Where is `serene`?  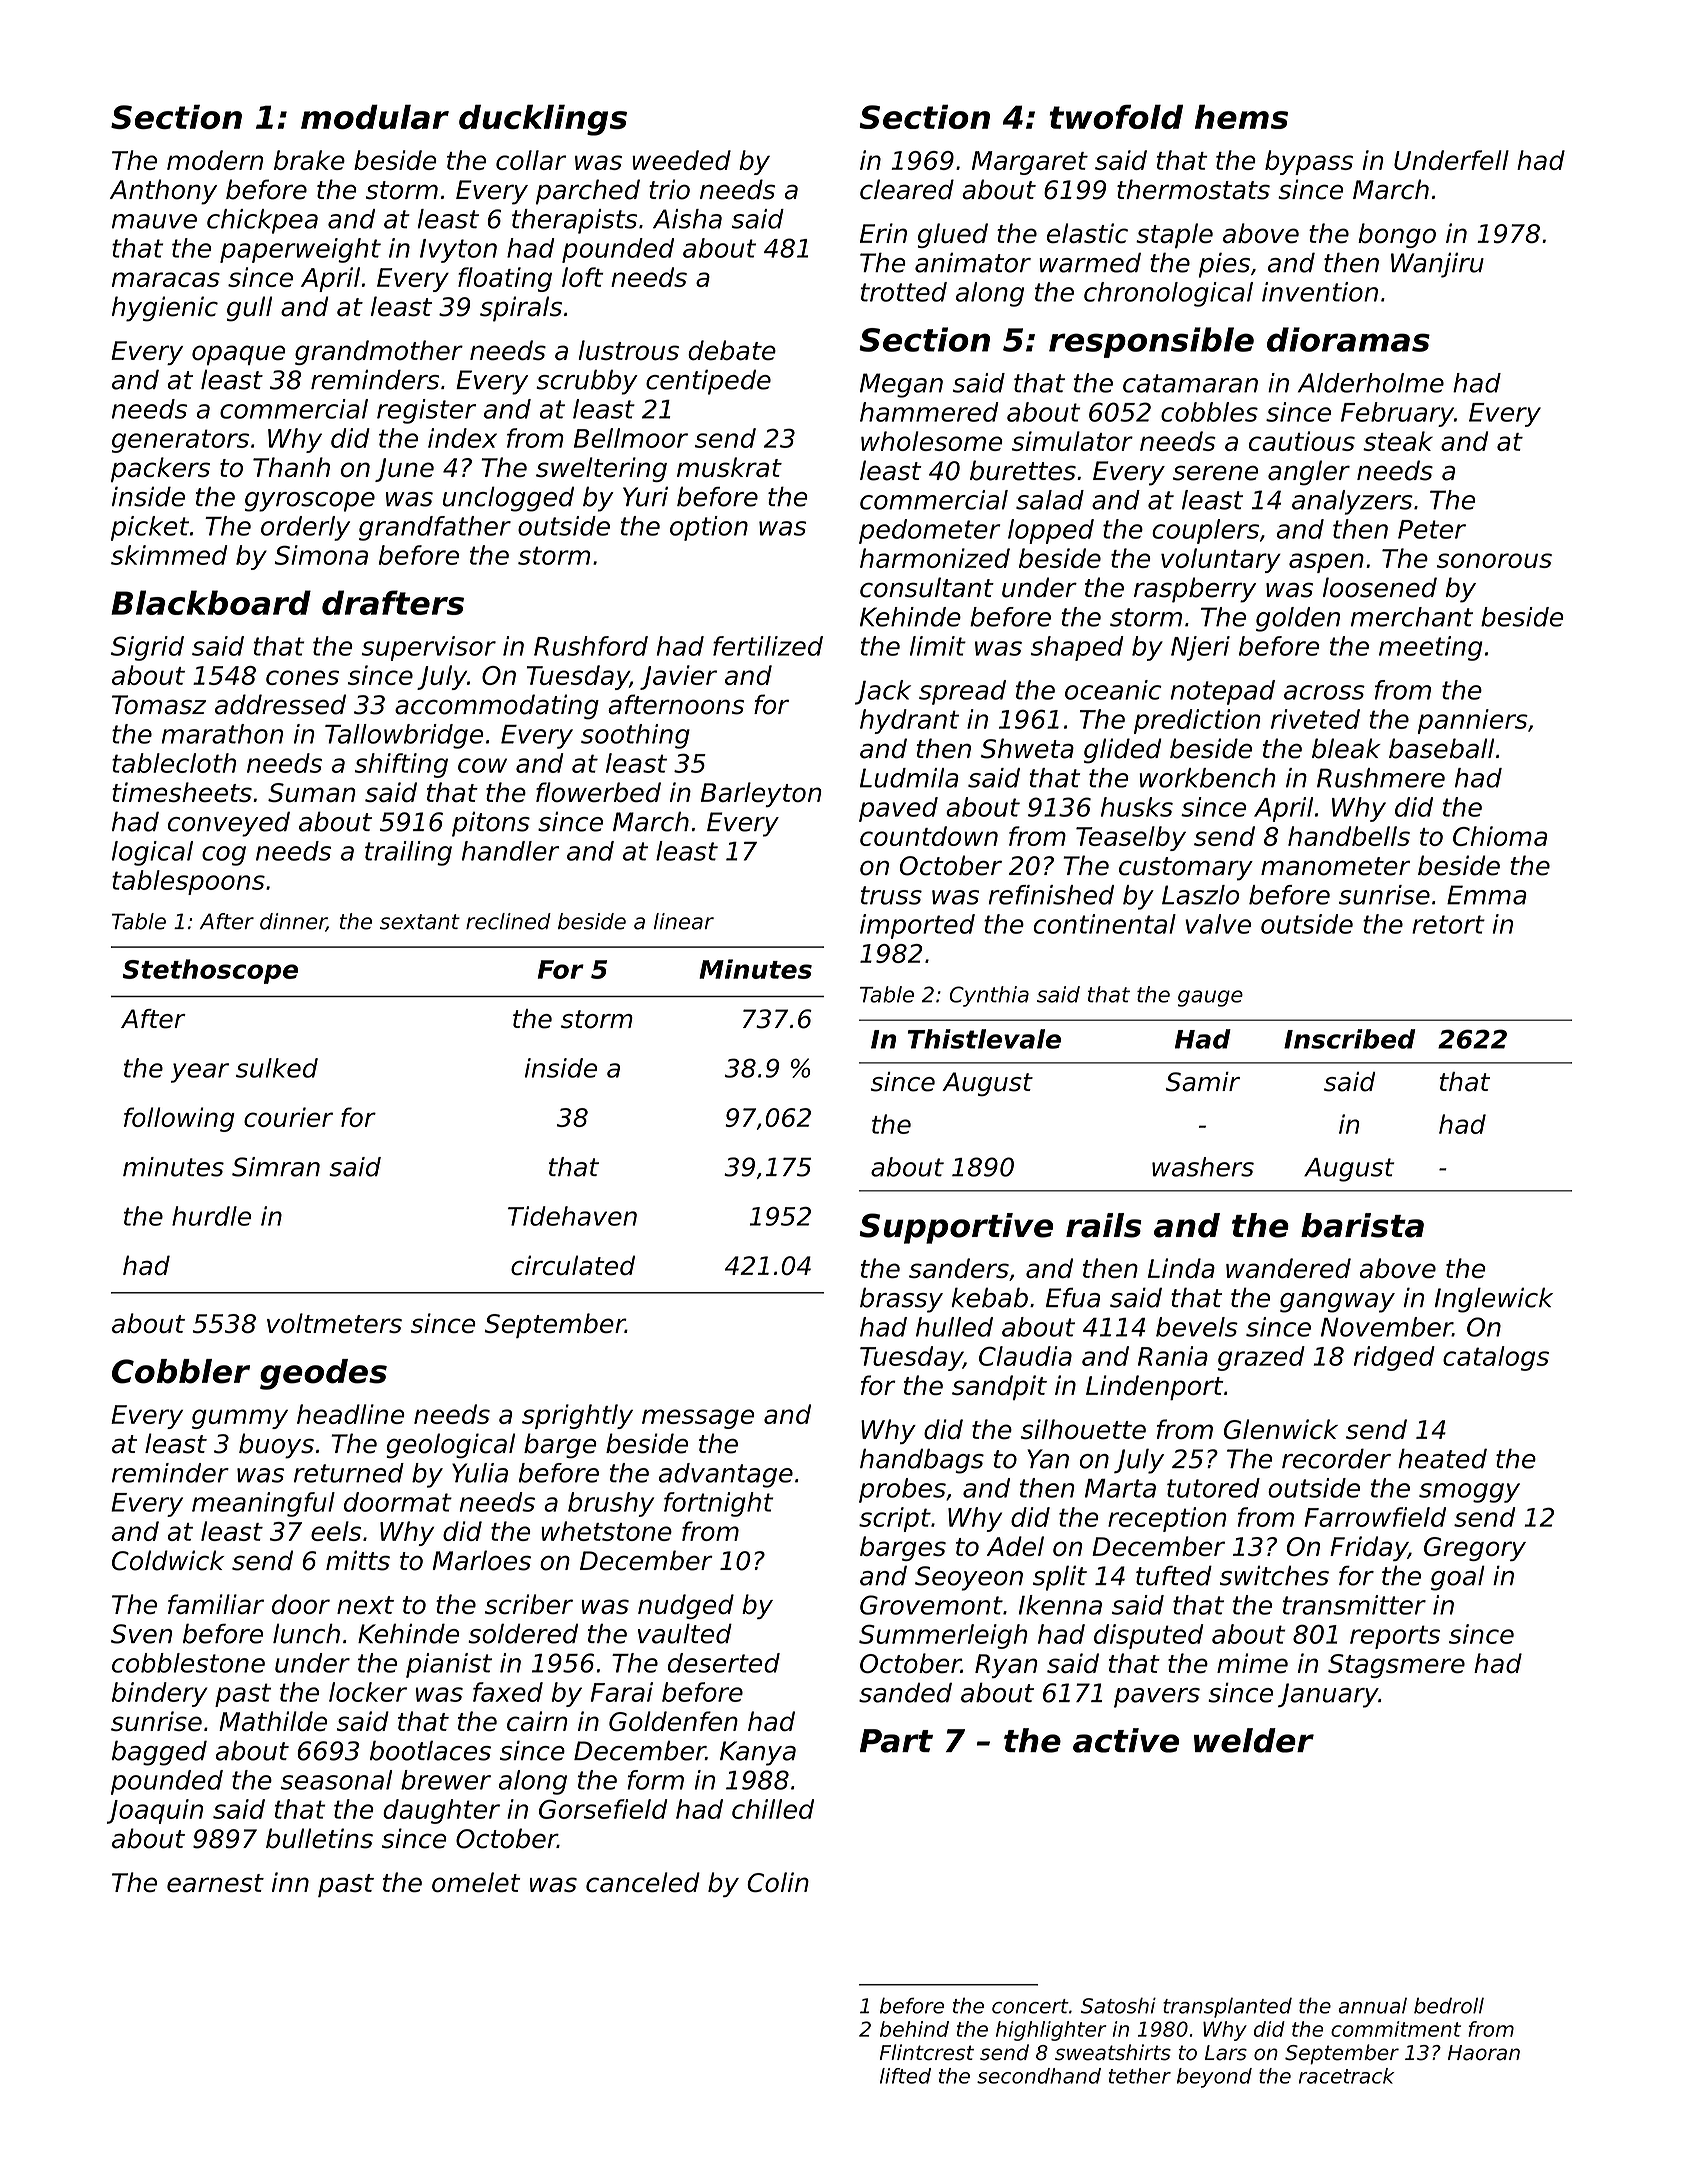
serene is located at coordinates (1215, 473).
